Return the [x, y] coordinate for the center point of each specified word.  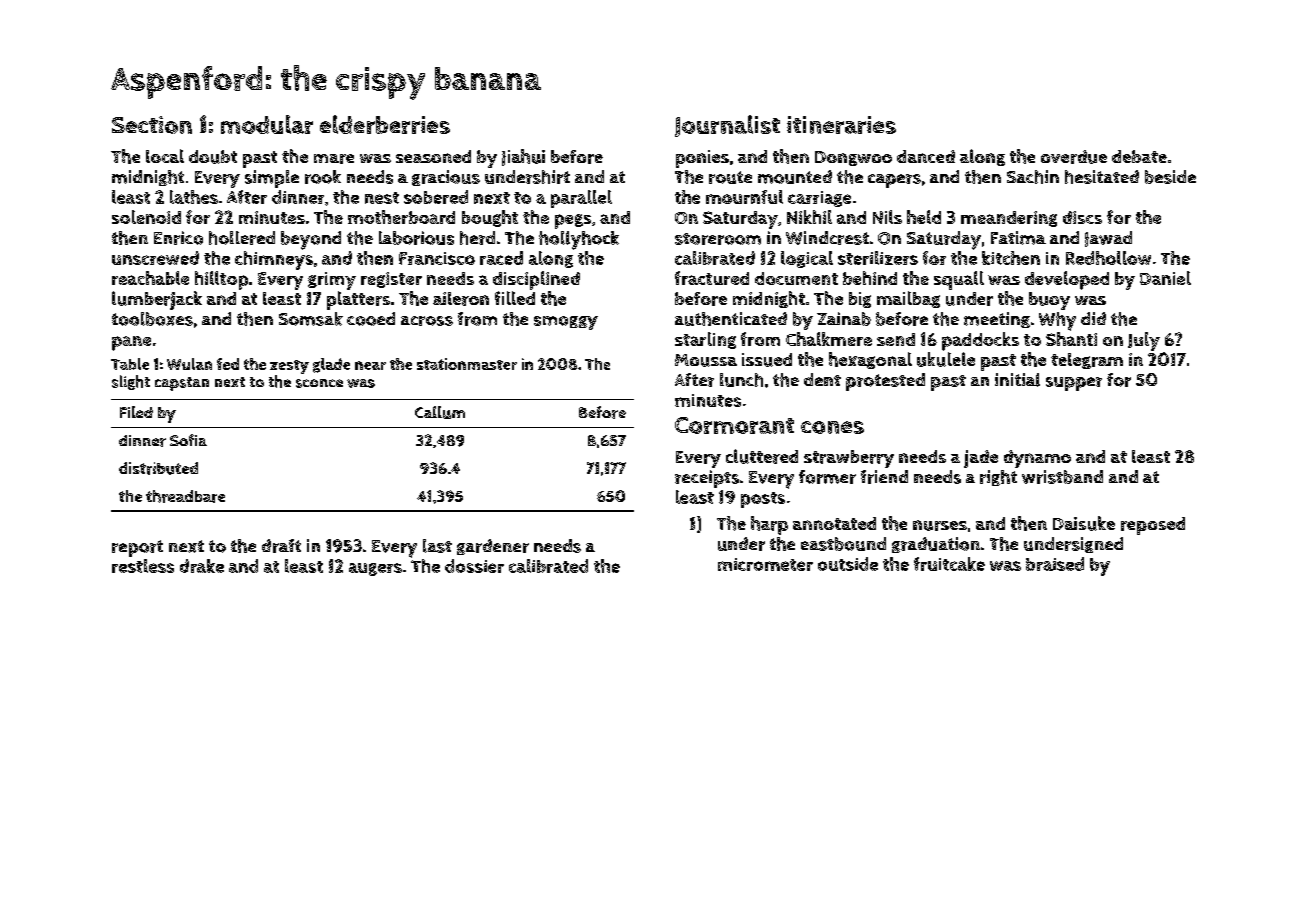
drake [202, 566]
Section [152, 125]
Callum [440, 412]
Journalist [727, 126]
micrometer [765, 564]
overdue [1074, 157]
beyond [311, 240]
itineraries [841, 125]
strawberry [849, 459]
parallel [581, 199]
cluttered [762, 456]
